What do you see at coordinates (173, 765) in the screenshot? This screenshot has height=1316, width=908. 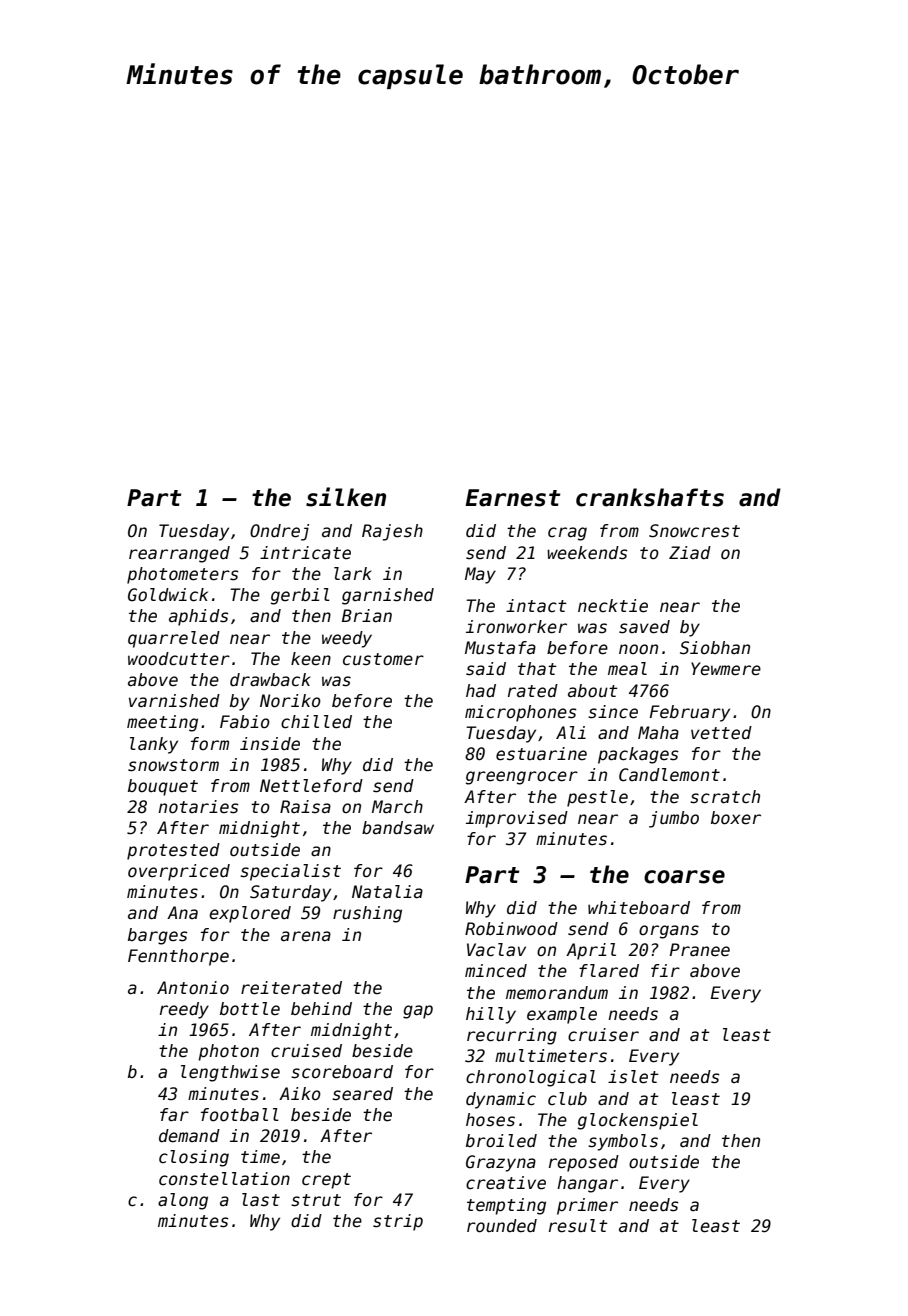 I see `snowstorm` at bounding box center [173, 765].
